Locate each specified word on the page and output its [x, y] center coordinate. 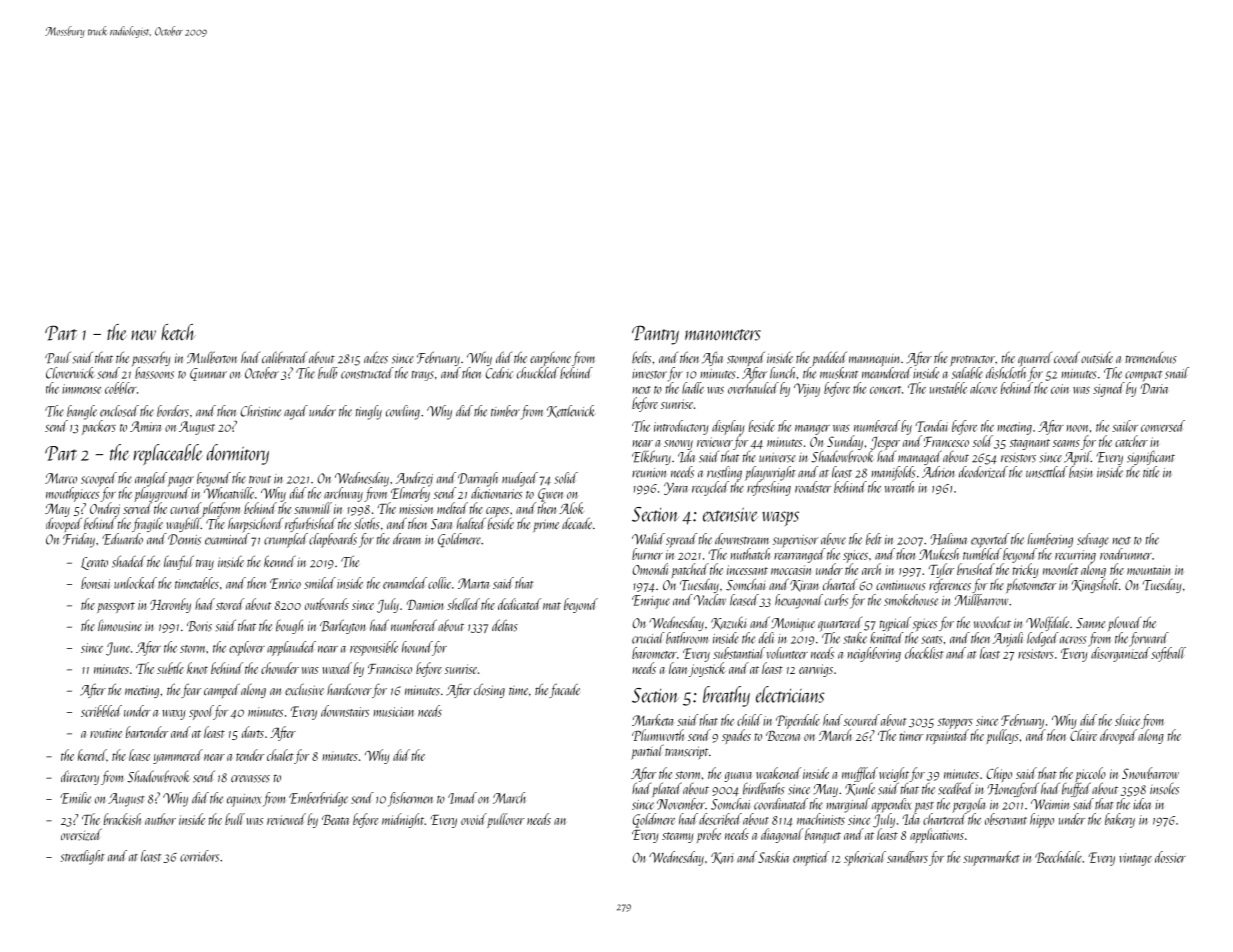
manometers [723, 335]
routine [106, 733]
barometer [654, 653]
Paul [58, 357]
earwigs [816, 670]
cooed [1067, 357]
